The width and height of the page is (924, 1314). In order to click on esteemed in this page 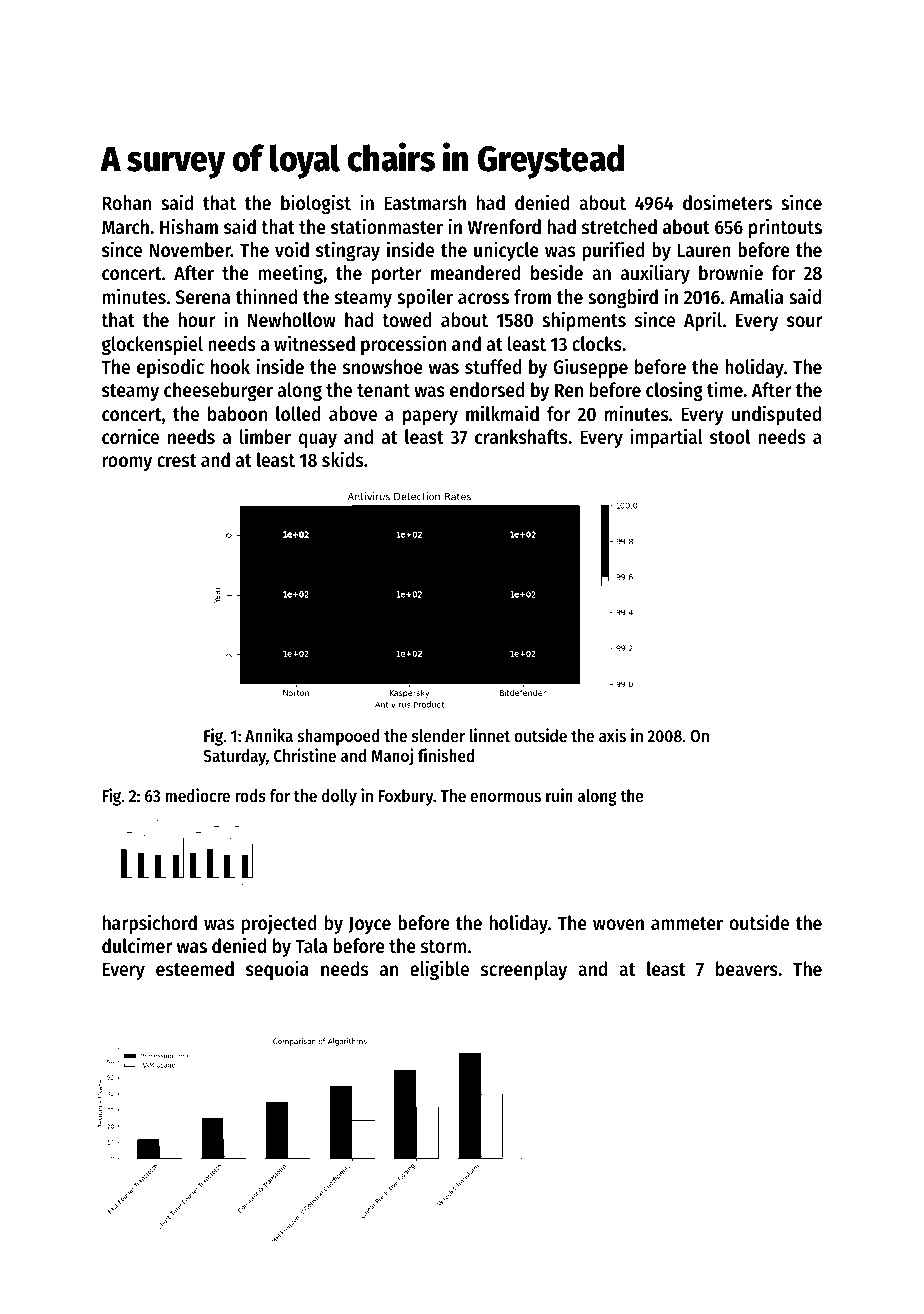, I will do `click(195, 969)`.
